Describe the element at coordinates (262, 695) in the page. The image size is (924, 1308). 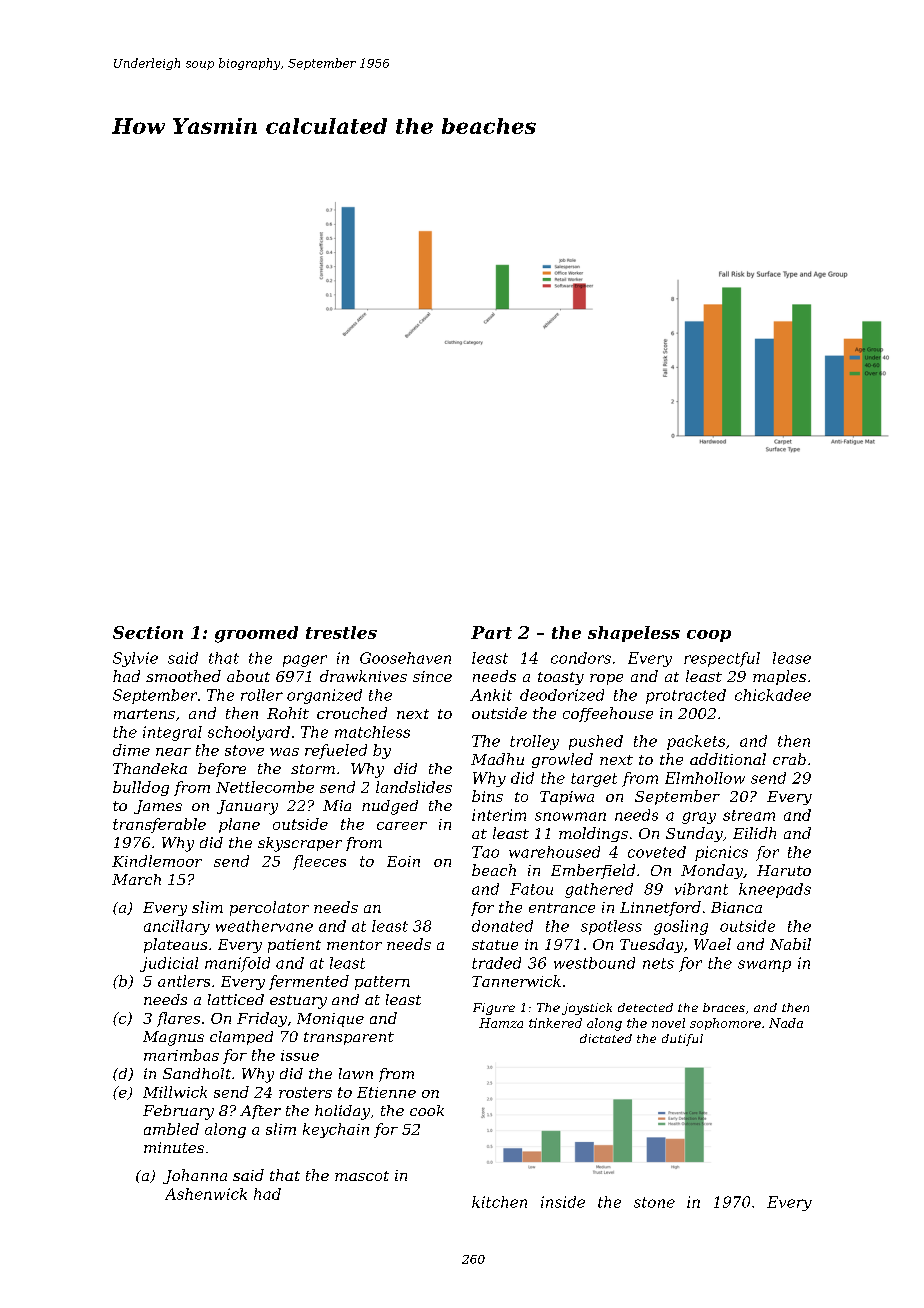
I see `roller` at that location.
